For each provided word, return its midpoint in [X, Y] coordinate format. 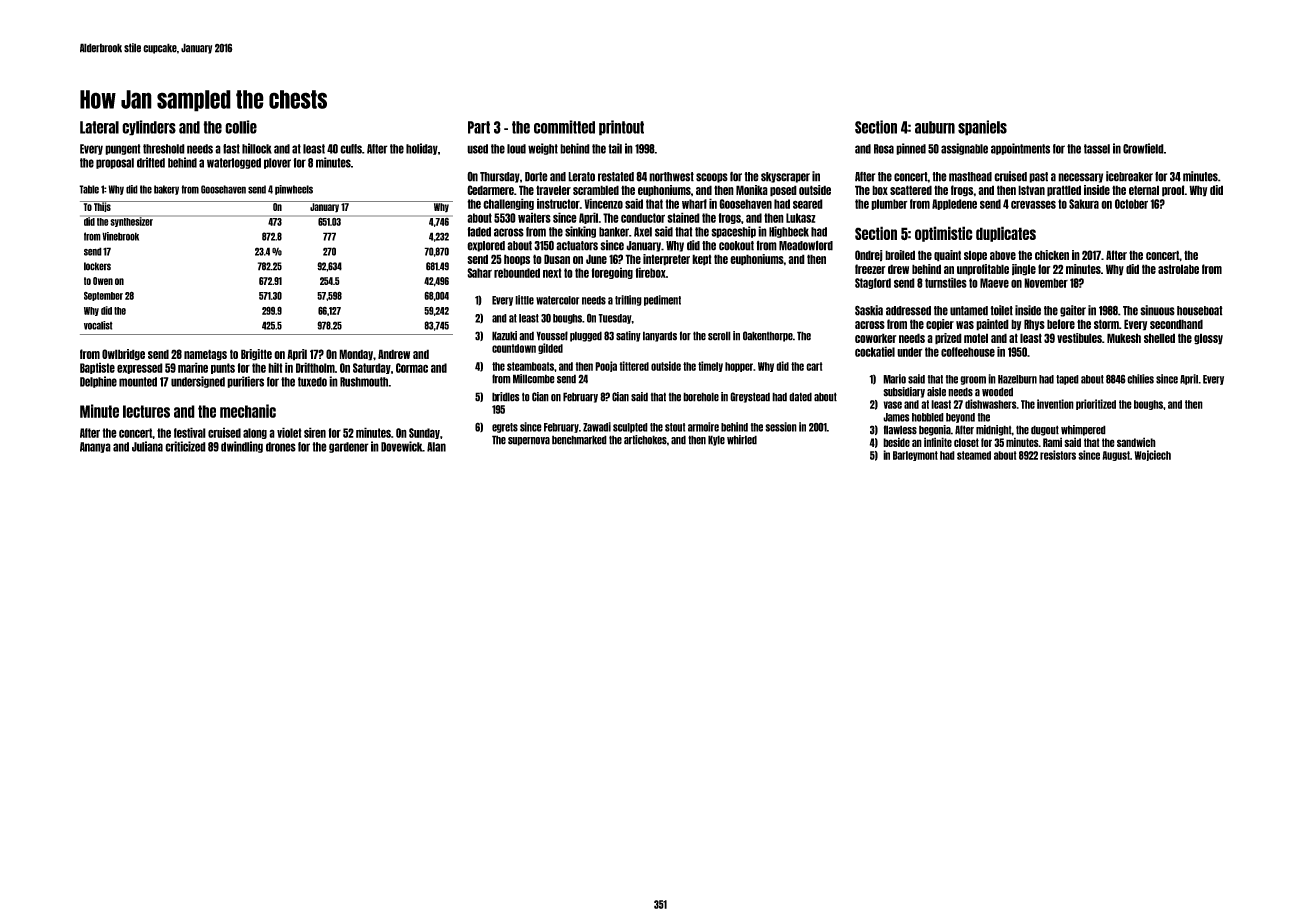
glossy [1208, 339]
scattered [911, 190]
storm [1106, 324]
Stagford [873, 283]
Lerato [581, 177]
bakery [166, 190]
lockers [97, 266]
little [524, 300]
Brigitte [256, 355]
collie [241, 127]
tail [615, 148]
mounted [138, 382]
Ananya [95, 447]
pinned [911, 149]
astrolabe [1178, 269]
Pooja [606, 366]
